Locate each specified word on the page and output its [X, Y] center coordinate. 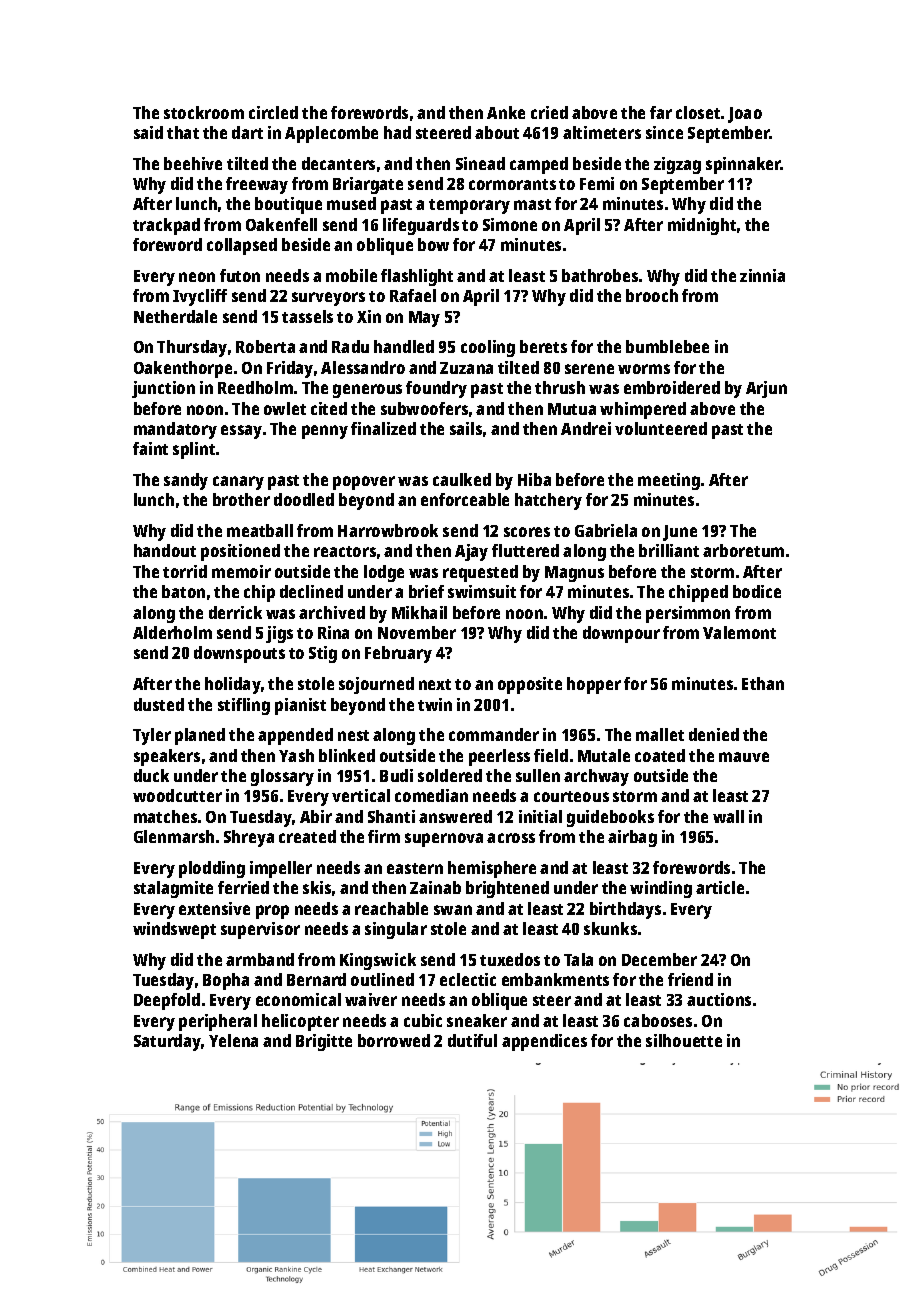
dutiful [472, 1040]
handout [165, 550]
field [551, 755]
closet [698, 112]
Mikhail [419, 612]
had [397, 132]
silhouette [684, 1040]
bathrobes [600, 275]
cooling [488, 348]
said [148, 132]
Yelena [233, 1040]
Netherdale [175, 316]
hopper [594, 685]
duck [151, 775]
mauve [744, 757]
